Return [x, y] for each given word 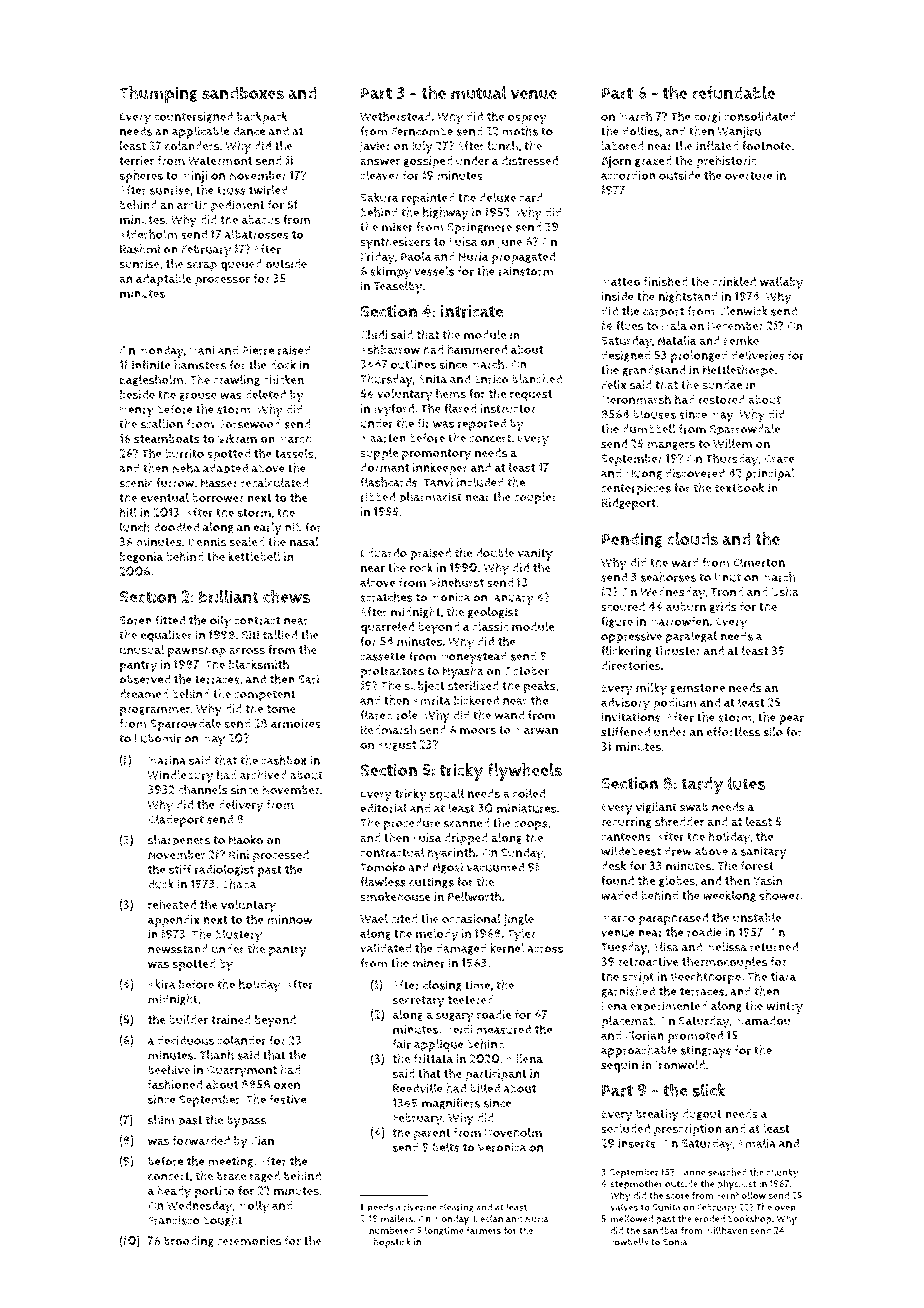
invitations [631, 717]
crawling [236, 380]
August [397, 745]
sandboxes [243, 93]
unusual [142, 650]
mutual [478, 93]
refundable [733, 93]
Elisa [666, 947]
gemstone [697, 689]
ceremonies [249, 1241]
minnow [290, 919]
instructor [508, 409]
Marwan [536, 730]
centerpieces [636, 489]
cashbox [284, 760]
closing [442, 986]
